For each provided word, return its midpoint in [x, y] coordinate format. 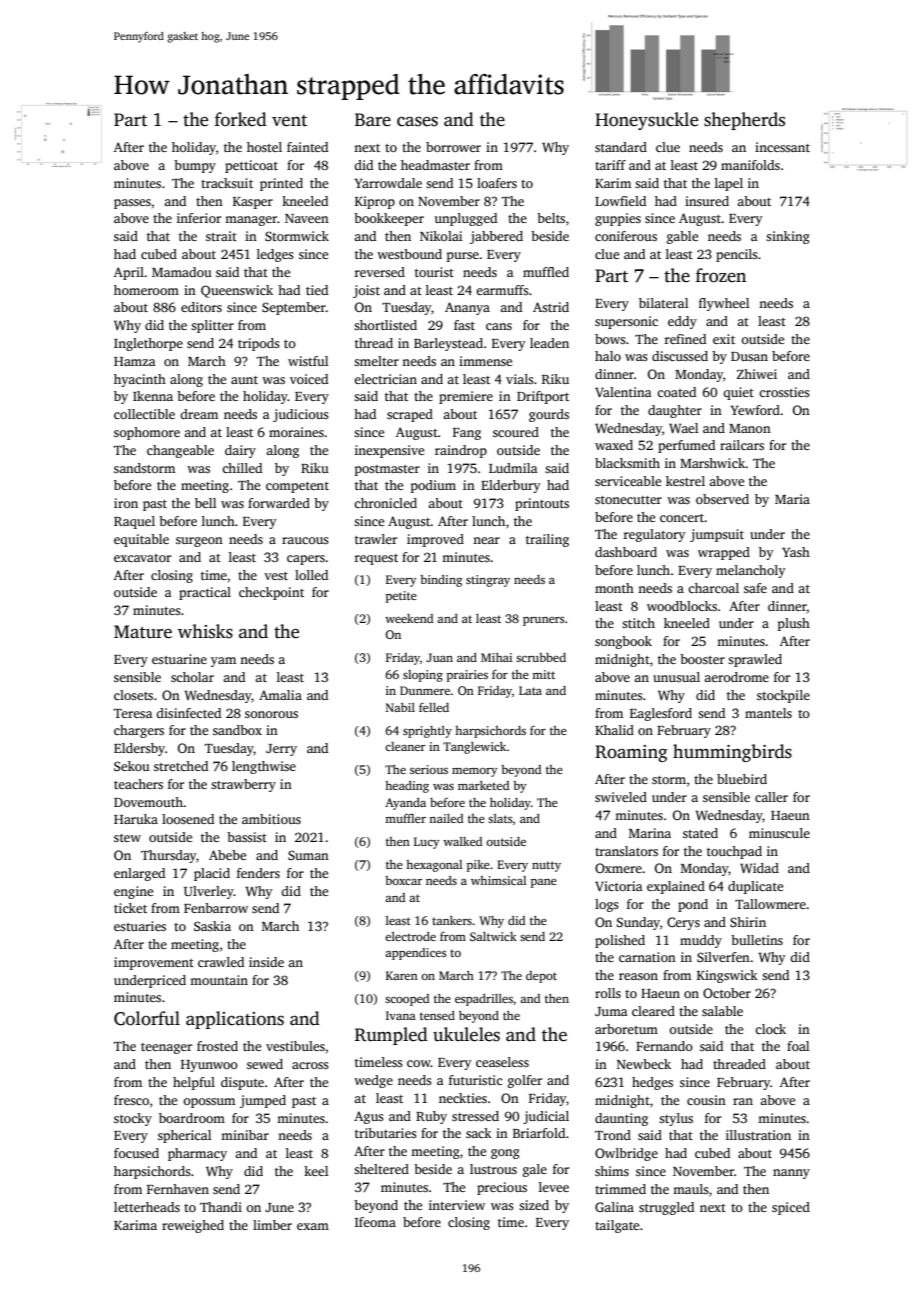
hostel [264, 147]
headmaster [435, 165]
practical [205, 593]
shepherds [744, 121]
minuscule [779, 833]
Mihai [496, 657]
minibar [245, 1135]
